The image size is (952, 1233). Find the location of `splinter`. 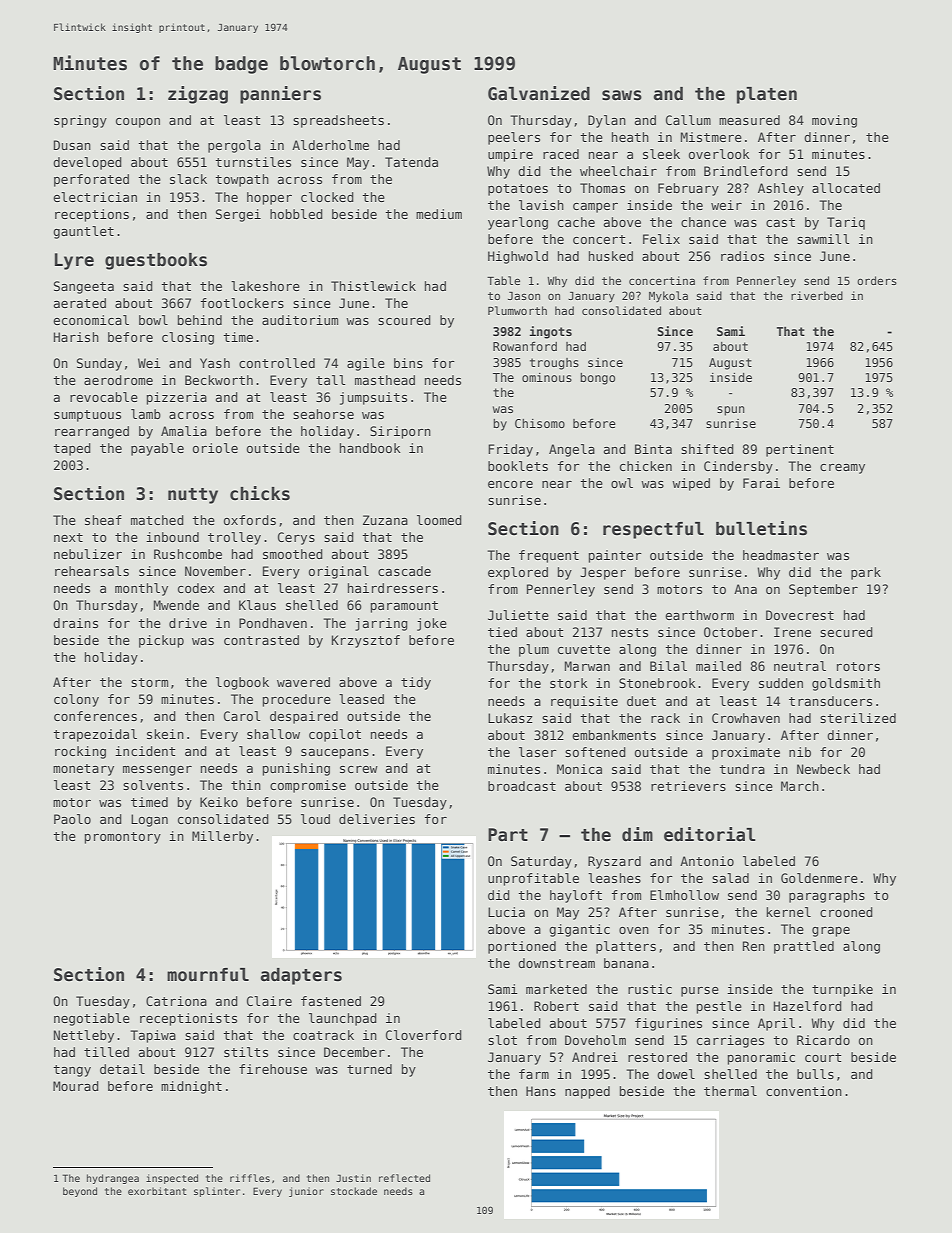

splinter is located at coordinates (217, 1192).
